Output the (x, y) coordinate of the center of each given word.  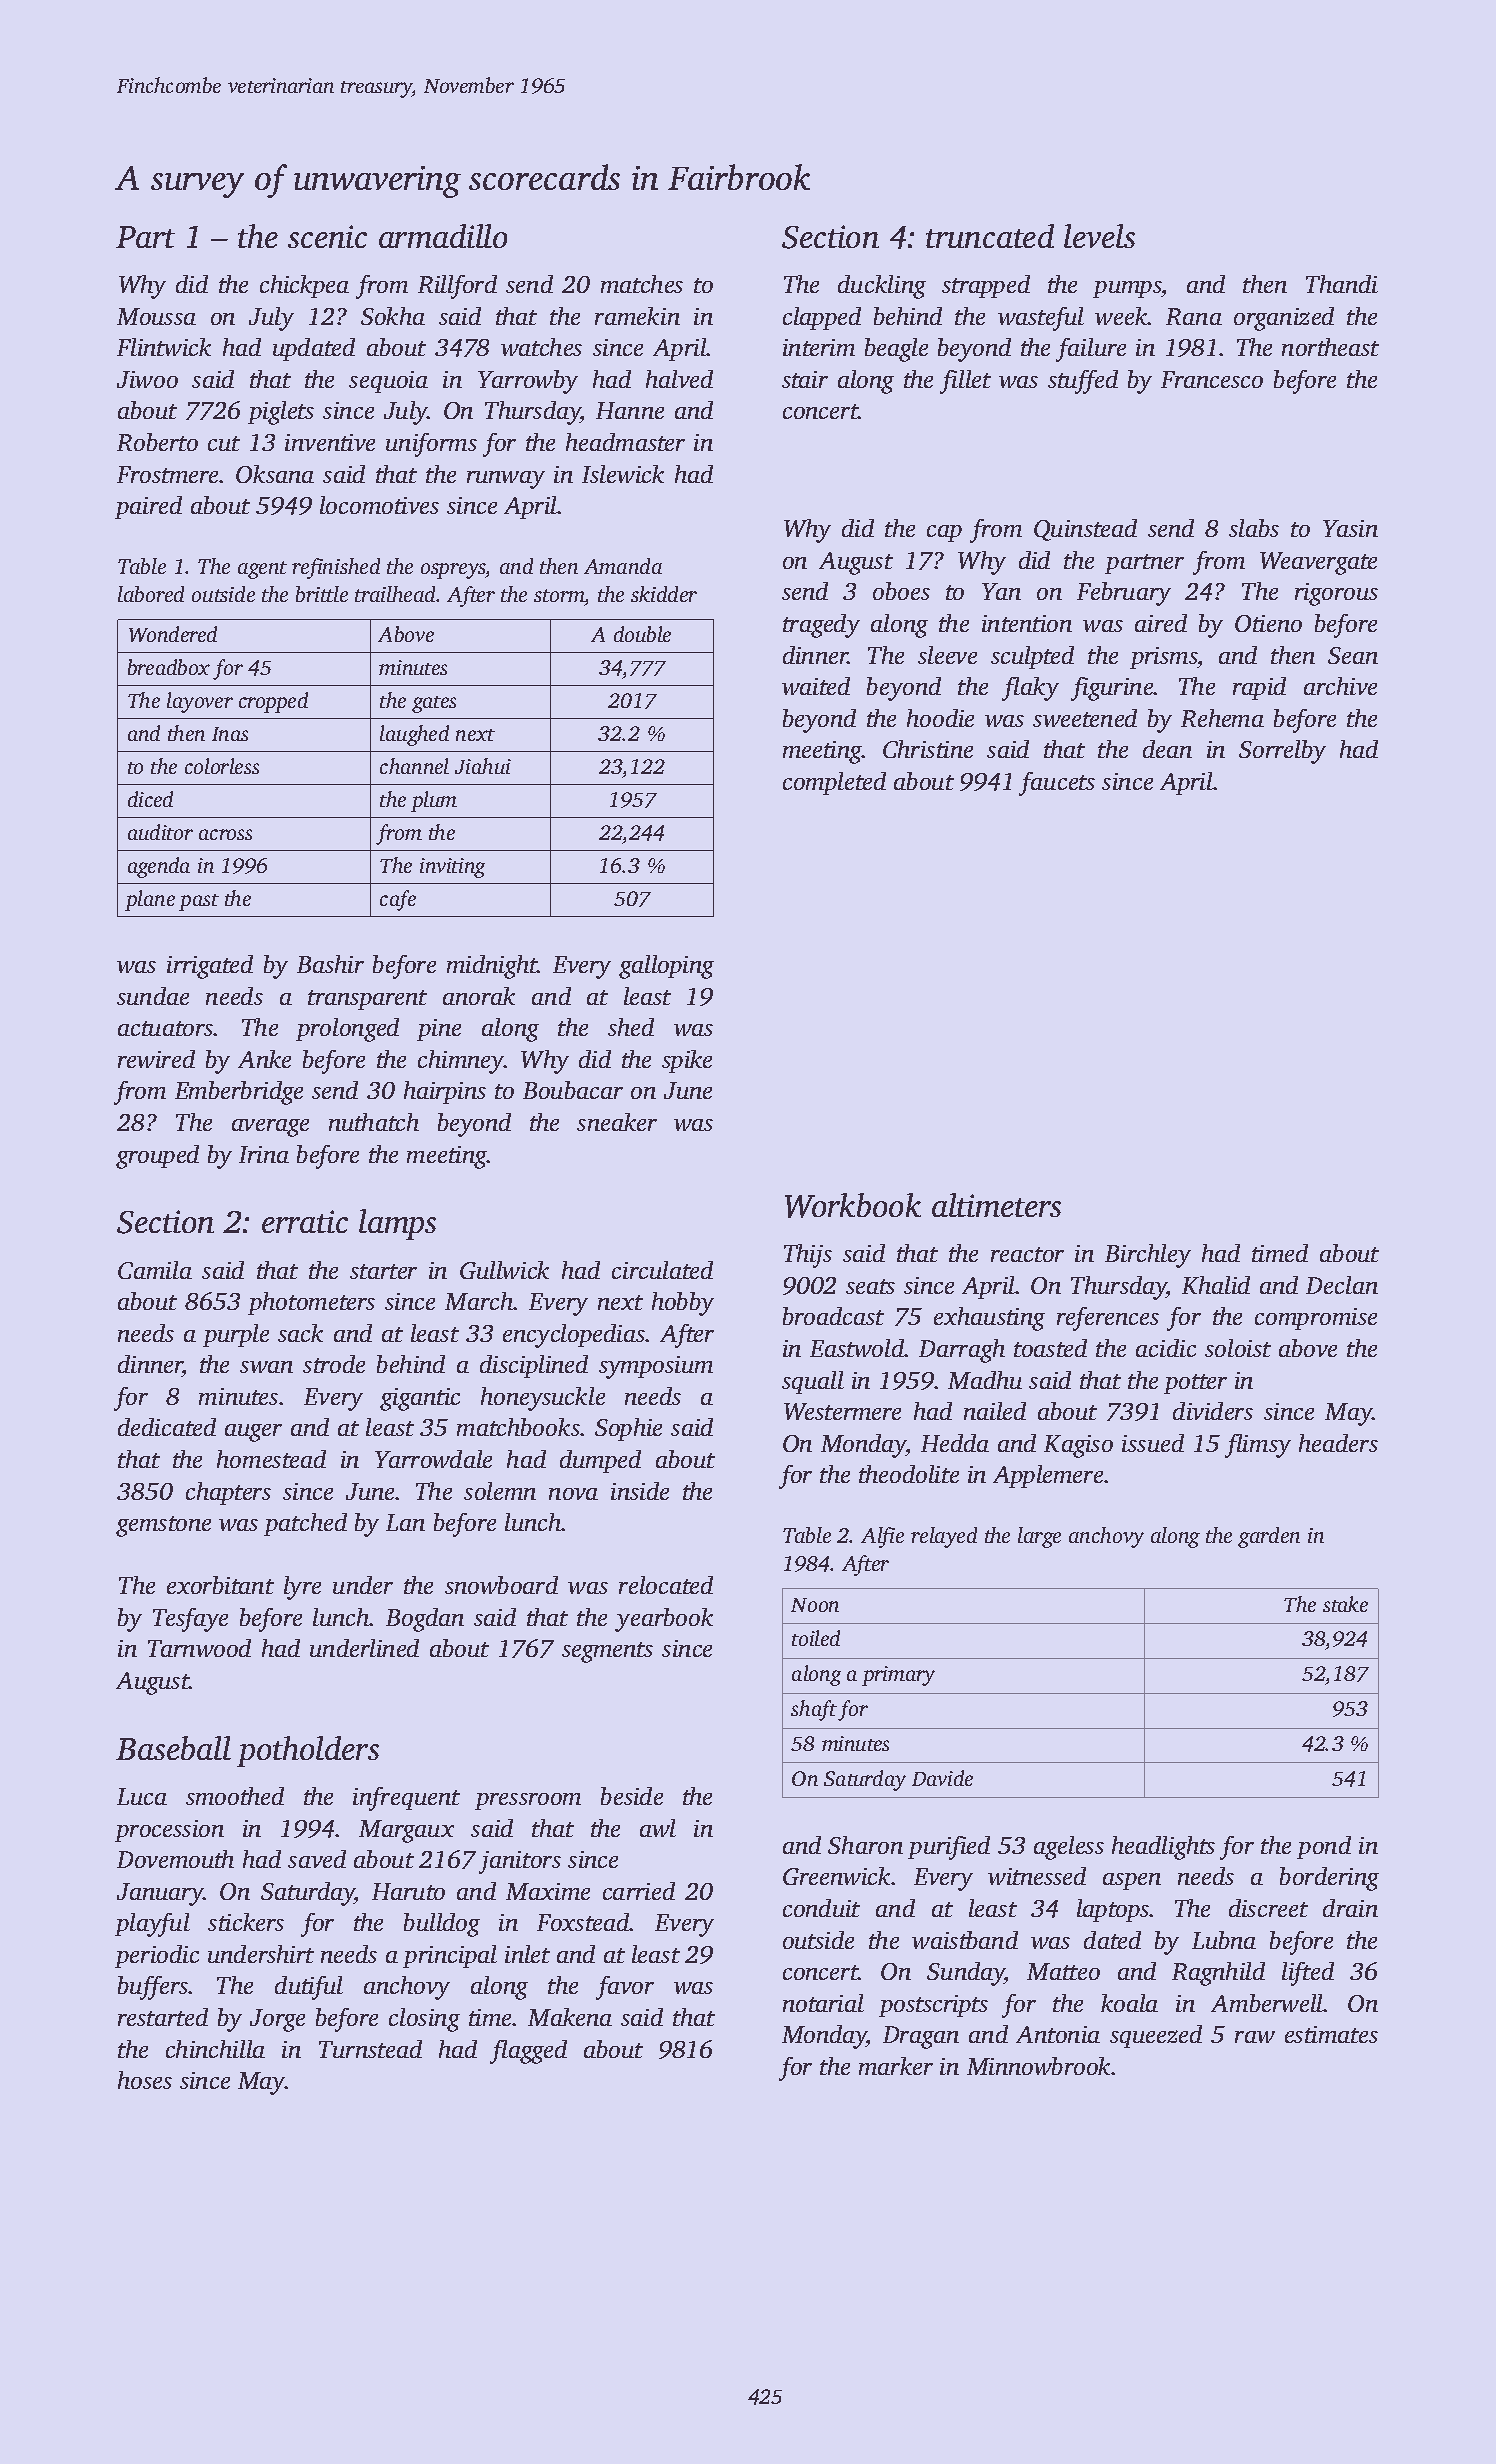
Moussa (156, 316)
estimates (1331, 2034)
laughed (414, 735)
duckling (882, 287)
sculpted (1032, 657)
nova (573, 1494)
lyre (302, 1588)
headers (1338, 1443)
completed (834, 783)
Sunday (966, 1974)
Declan (1342, 1285)
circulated (662, 1270)
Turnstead (370, 2049)
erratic (305, 1221)
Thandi (1342, 284)
